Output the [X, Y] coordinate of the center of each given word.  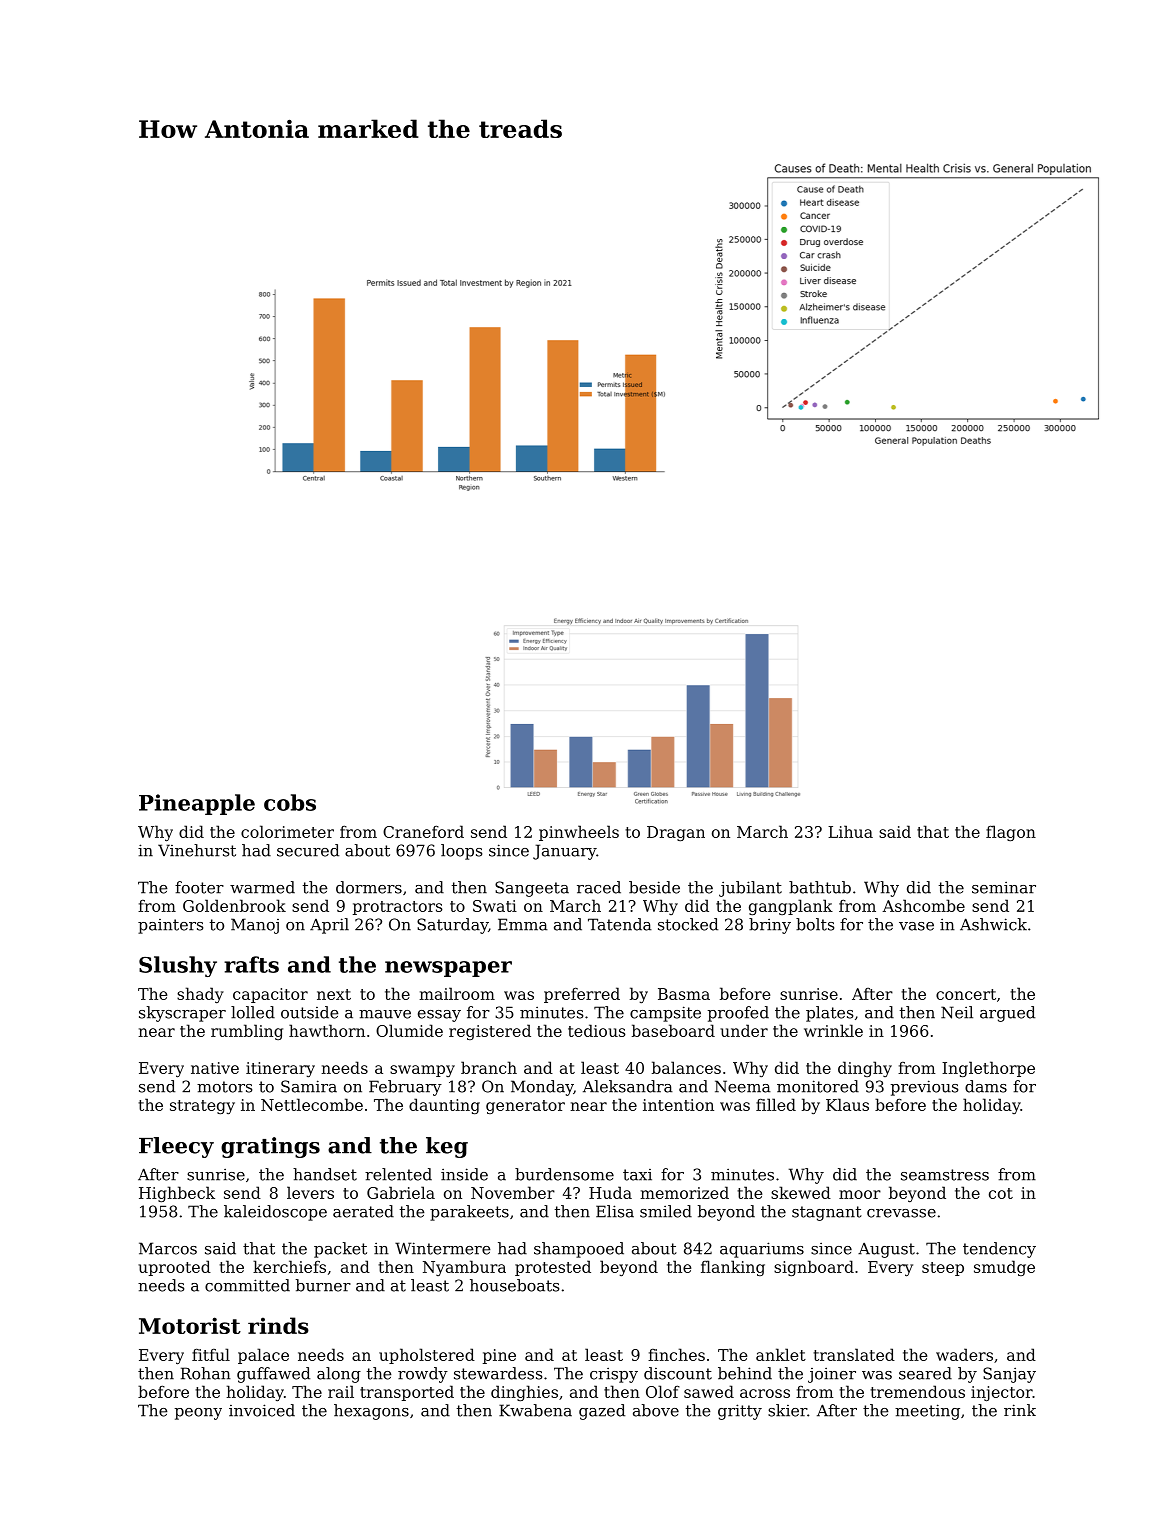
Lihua [850, 831]
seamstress [945, 1175]
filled [776, 1104]
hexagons [371, 1412]
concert [966, 994]
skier [787, 1410]
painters [170, 926]
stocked [688, 924]
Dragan [676, 833]
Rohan [206, 1373]
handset [325, 1174]
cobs [290, 802]
